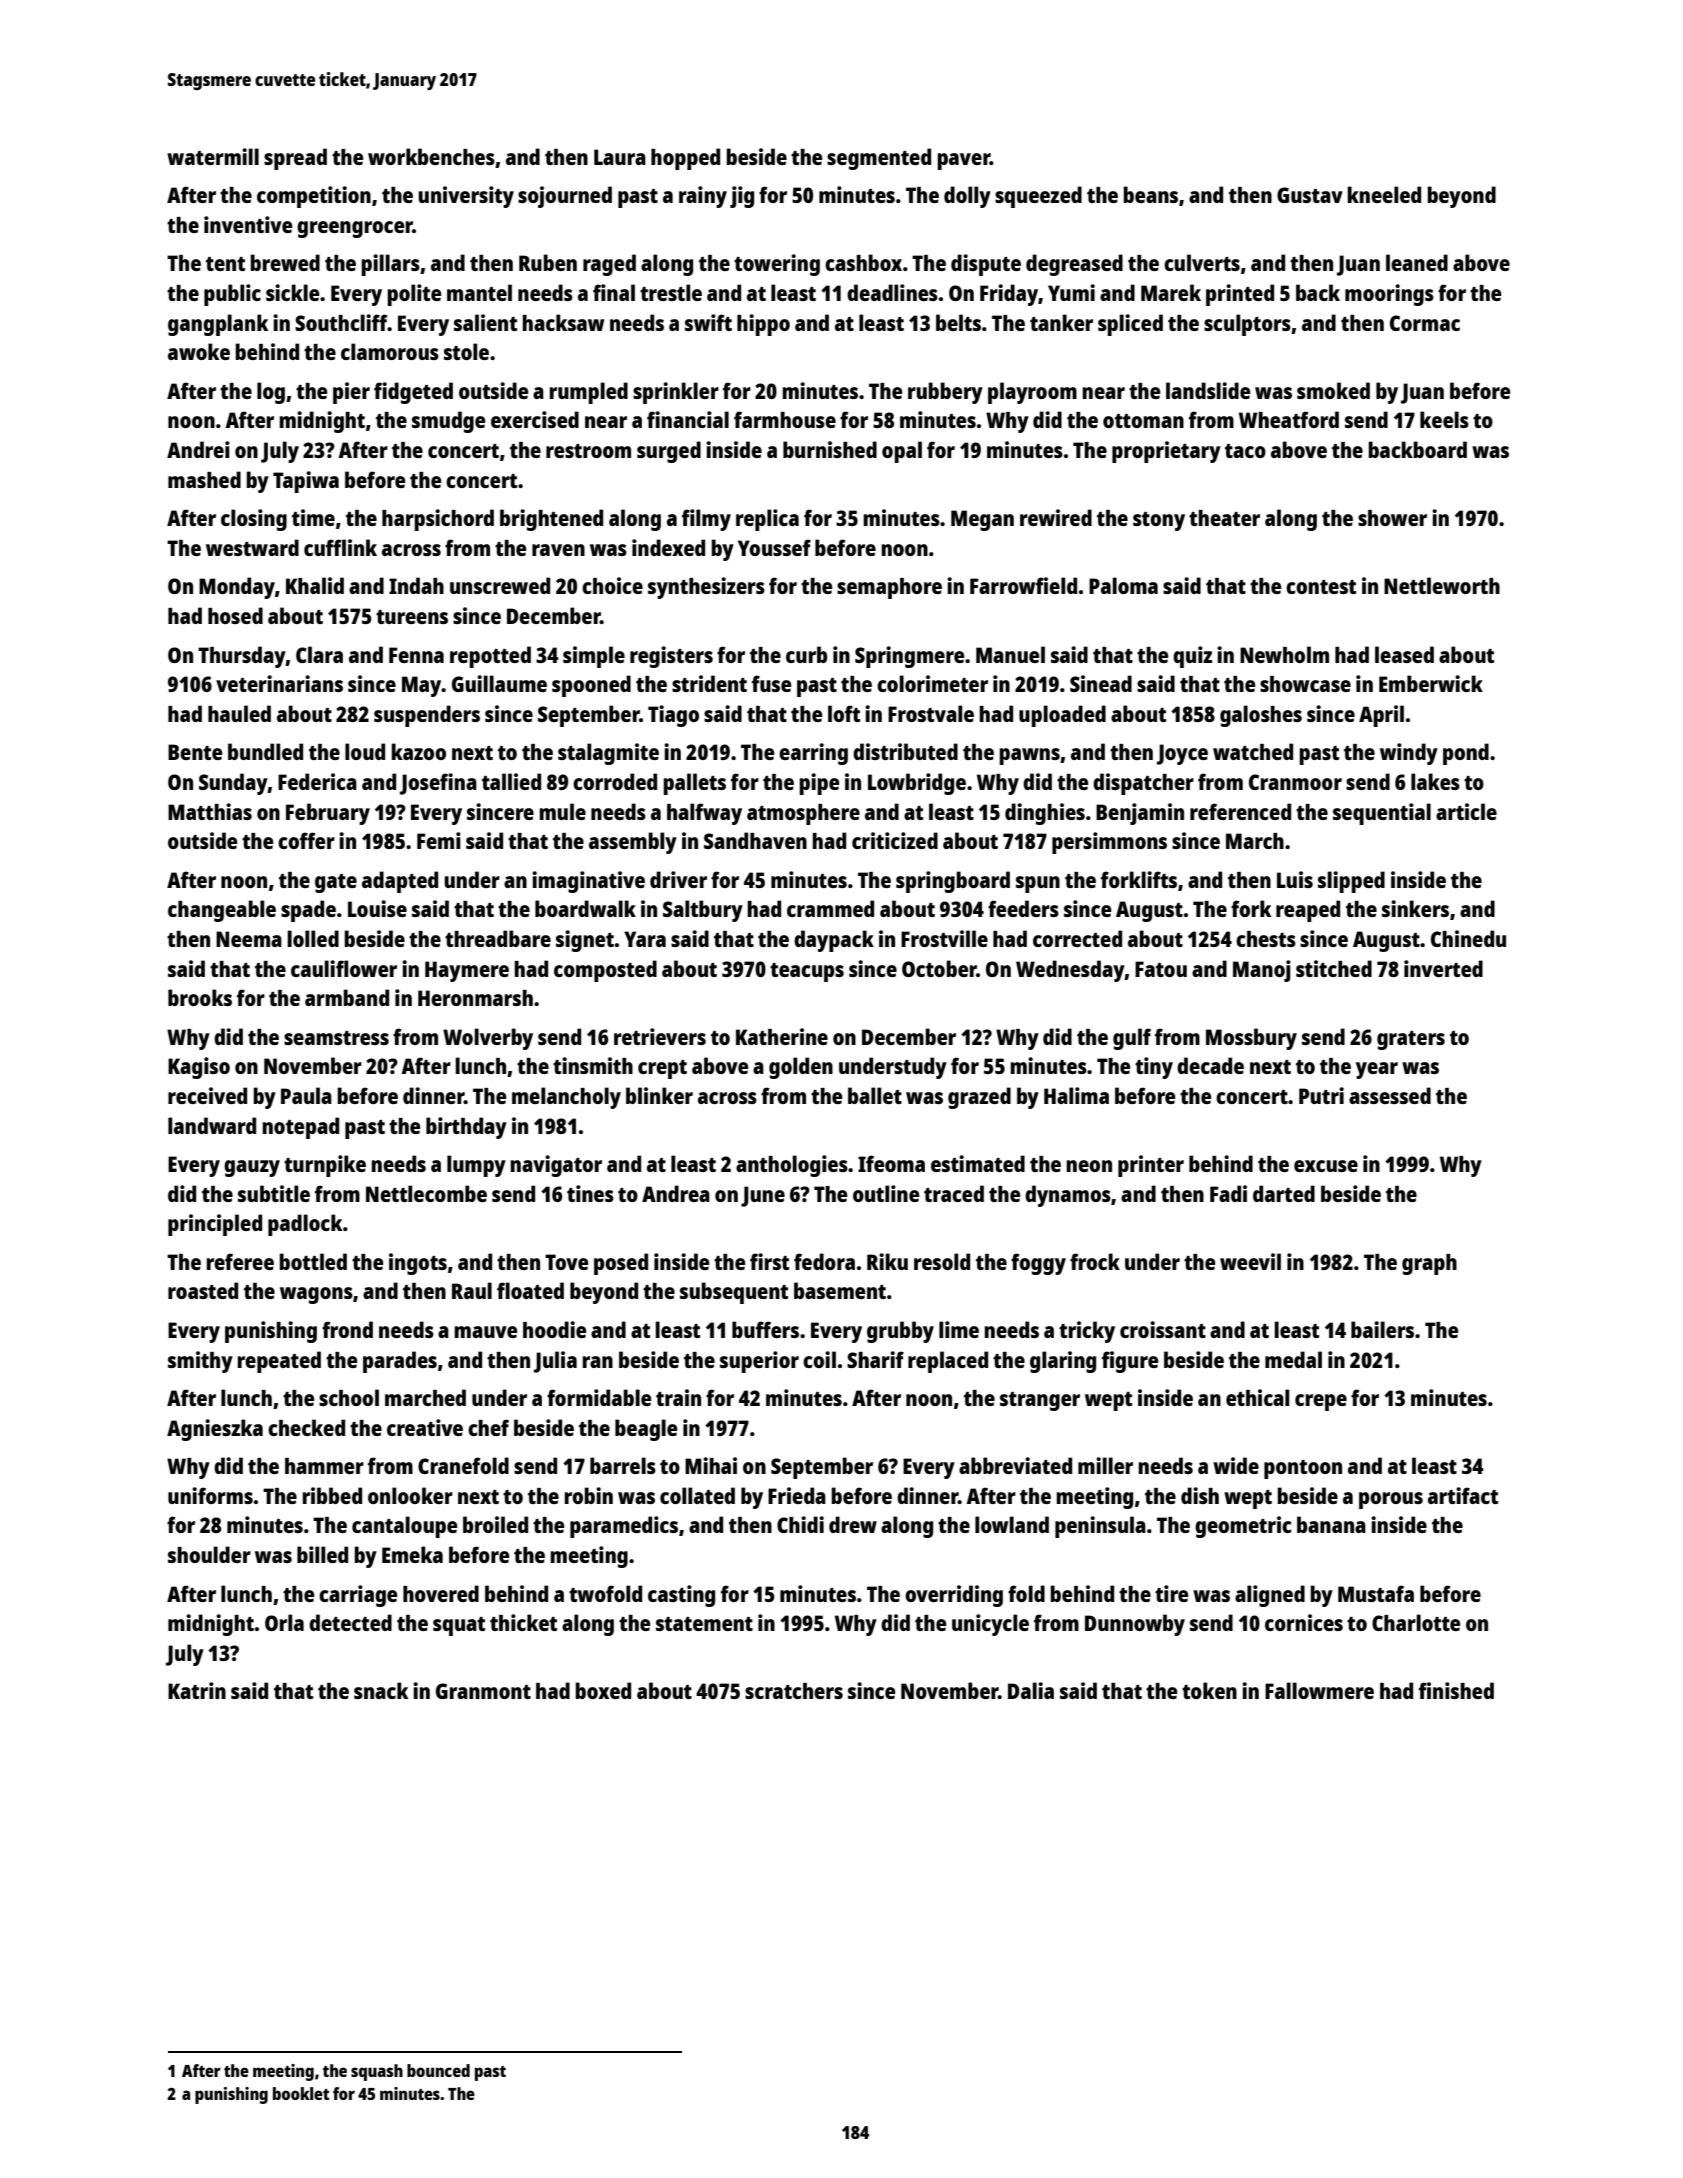  Describe the element at coordinates (301, 2093) in the page. I see `booklet` at that location.
